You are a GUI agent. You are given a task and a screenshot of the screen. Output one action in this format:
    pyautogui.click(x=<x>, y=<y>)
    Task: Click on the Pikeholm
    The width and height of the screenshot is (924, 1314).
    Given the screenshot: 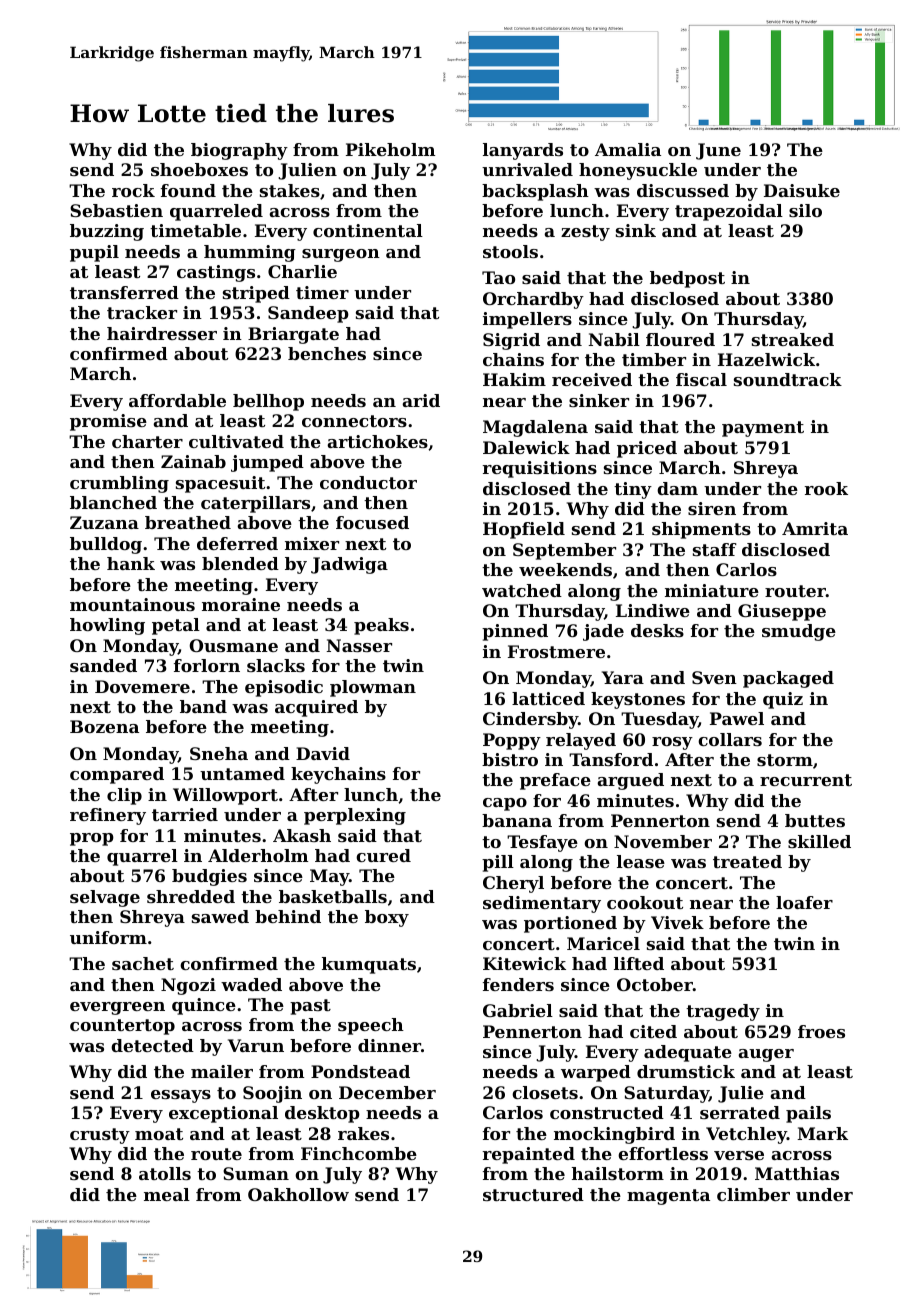 What is the action you would take?
    pyautogui.click(x=390, y=149)
